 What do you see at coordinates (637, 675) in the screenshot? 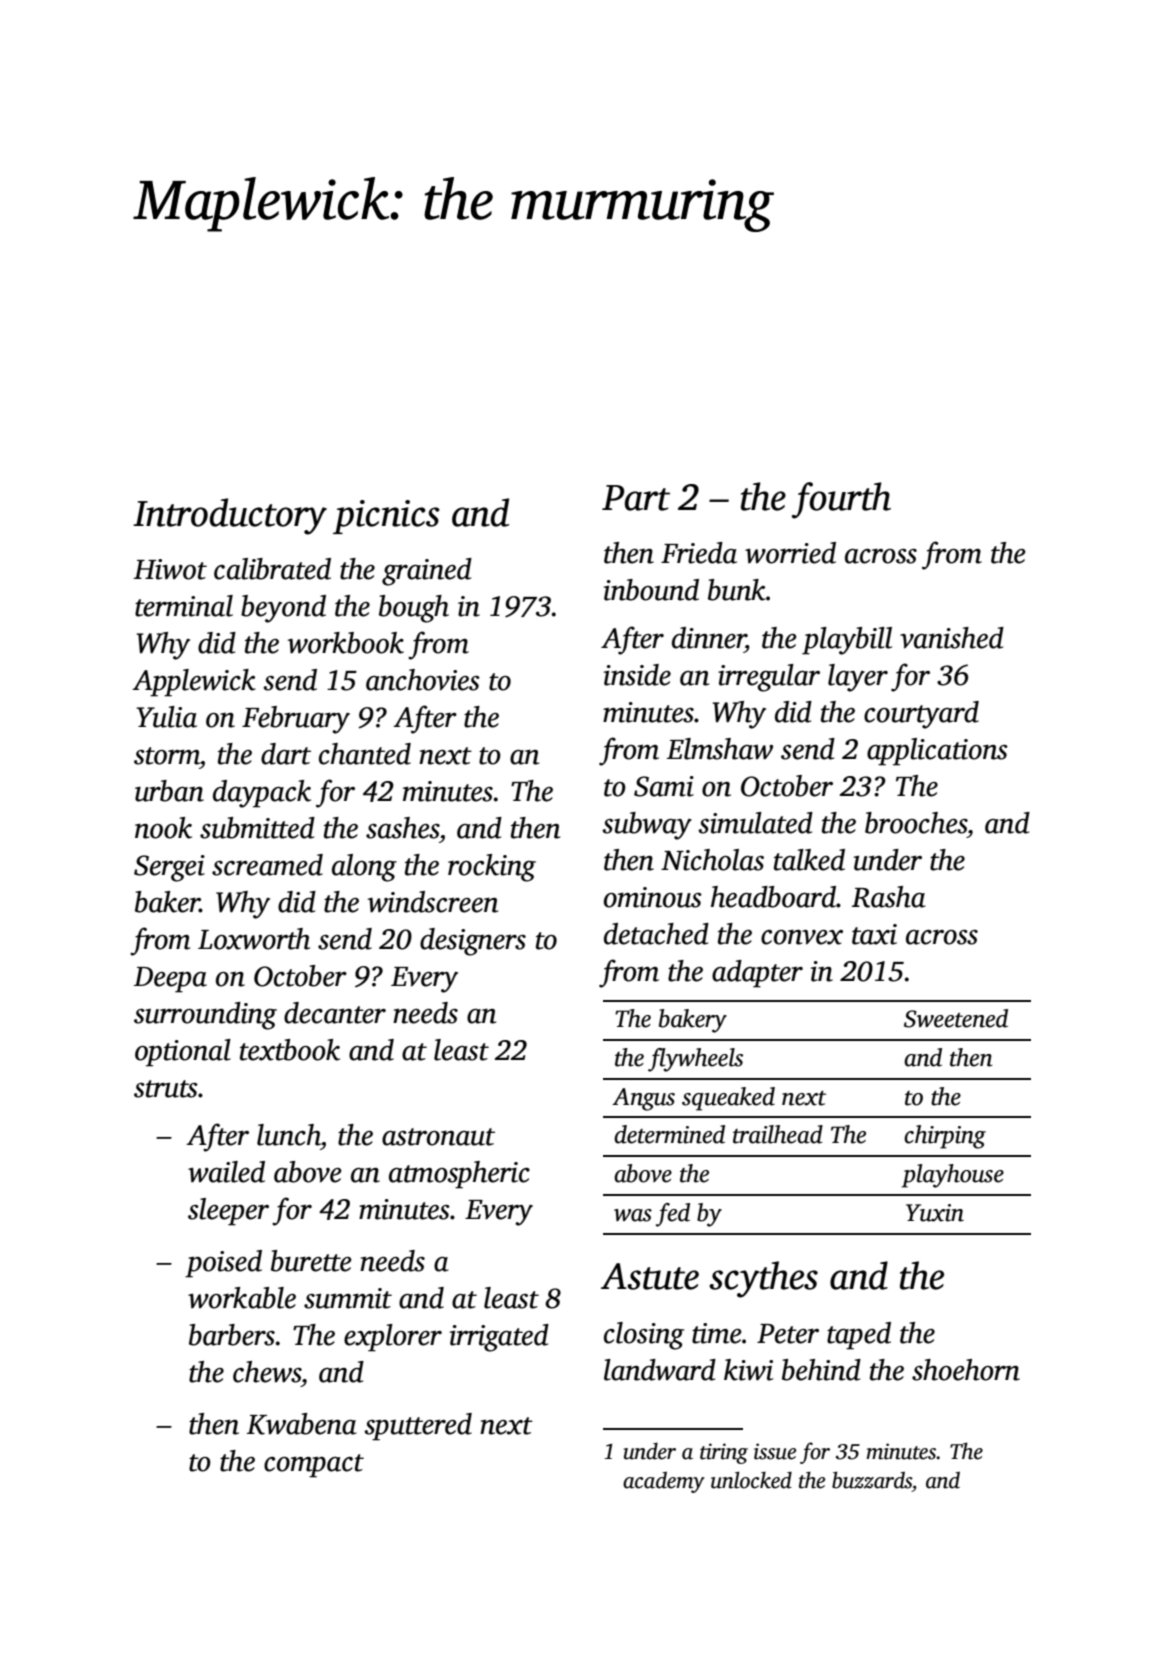
I see `inside` at bounding box center [637, 675].
